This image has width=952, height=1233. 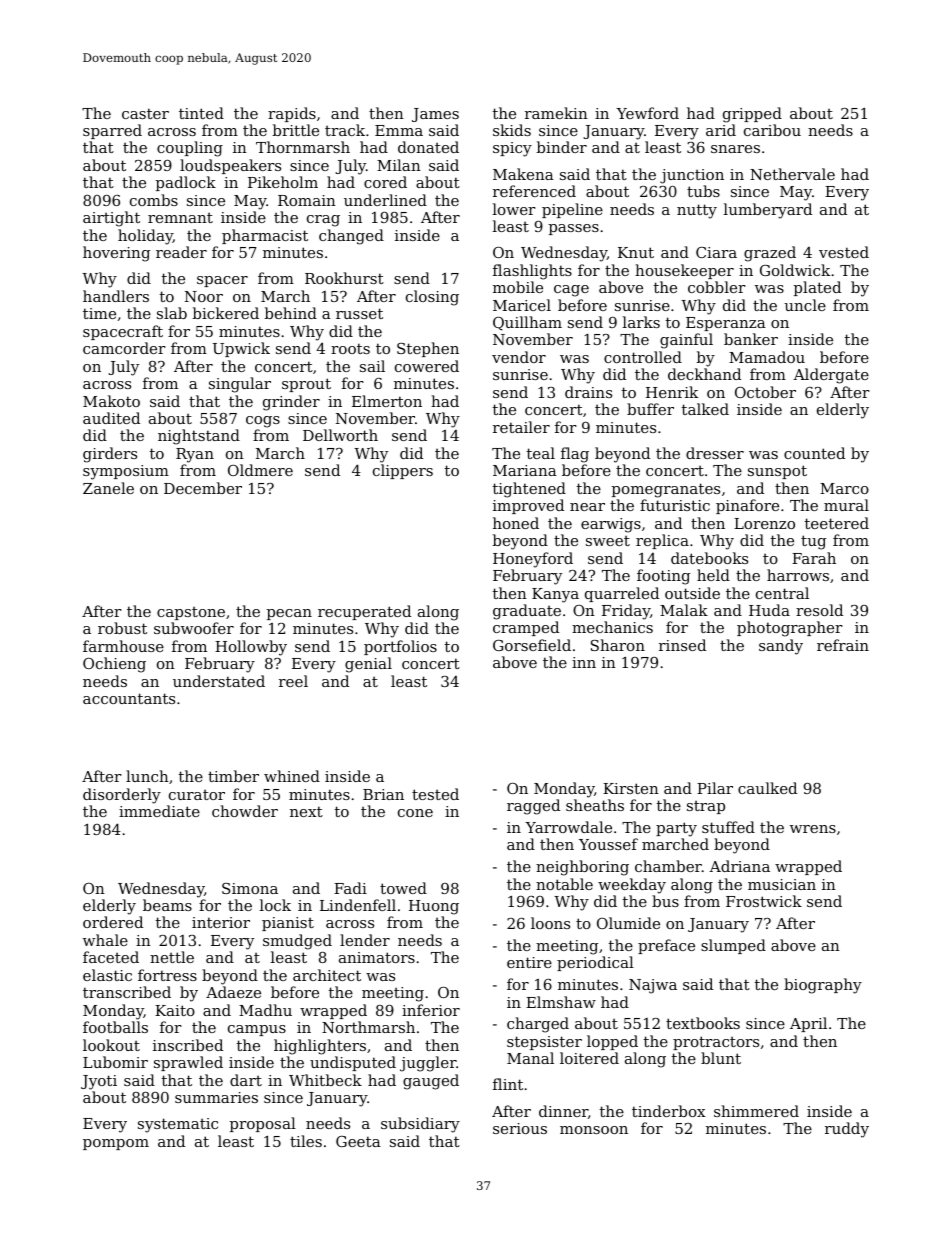 I want to click on caribou, so click(x=772, y=130).
